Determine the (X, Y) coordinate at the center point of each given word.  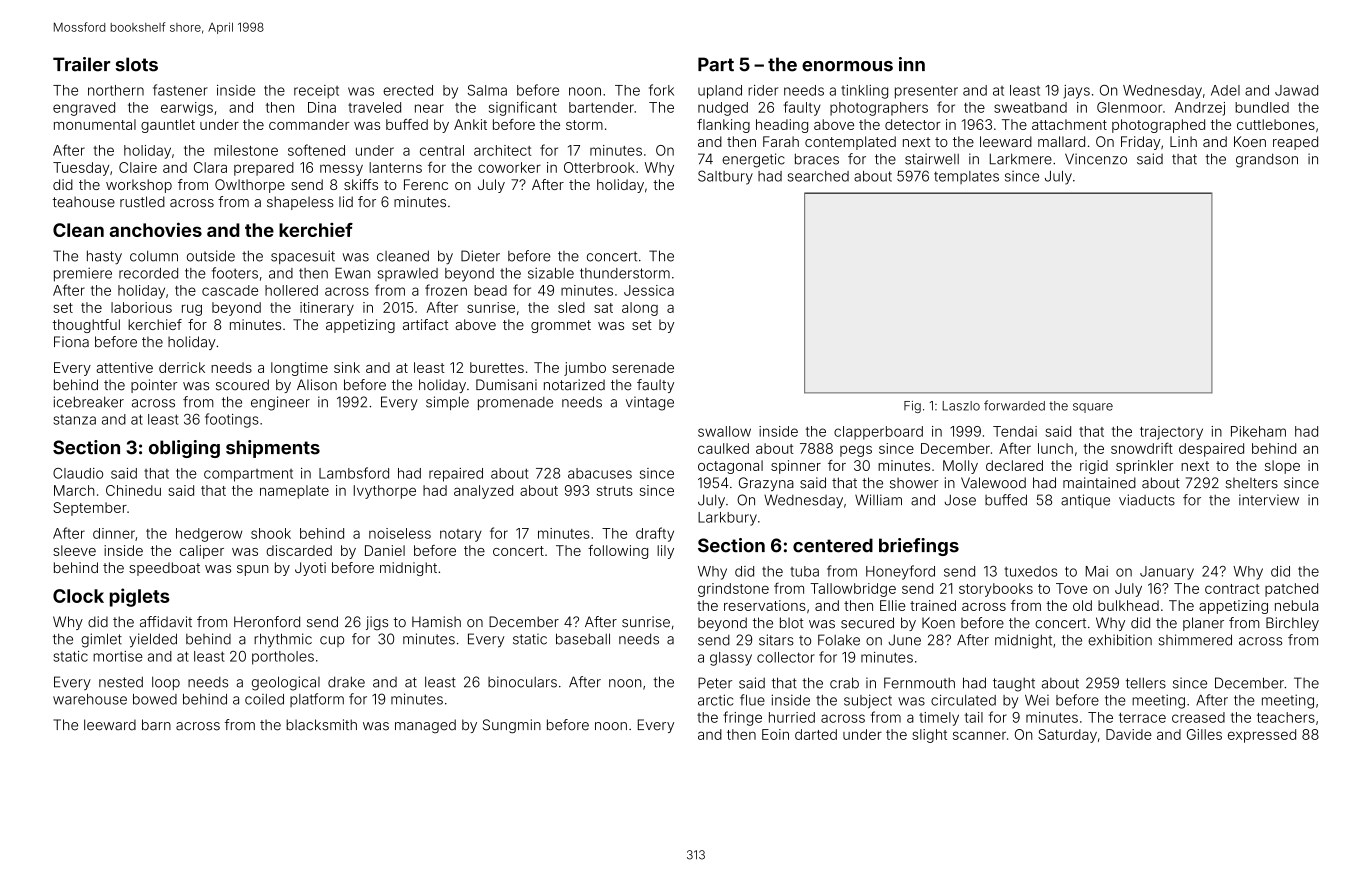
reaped (1295, 143)
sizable (551, 273)
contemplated (850, 143)
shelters (1252, 483)
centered (833, 545)
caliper (202, 552)
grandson (1267, 160)
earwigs (187, 109)
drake (346, 682)
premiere (83, 274)
